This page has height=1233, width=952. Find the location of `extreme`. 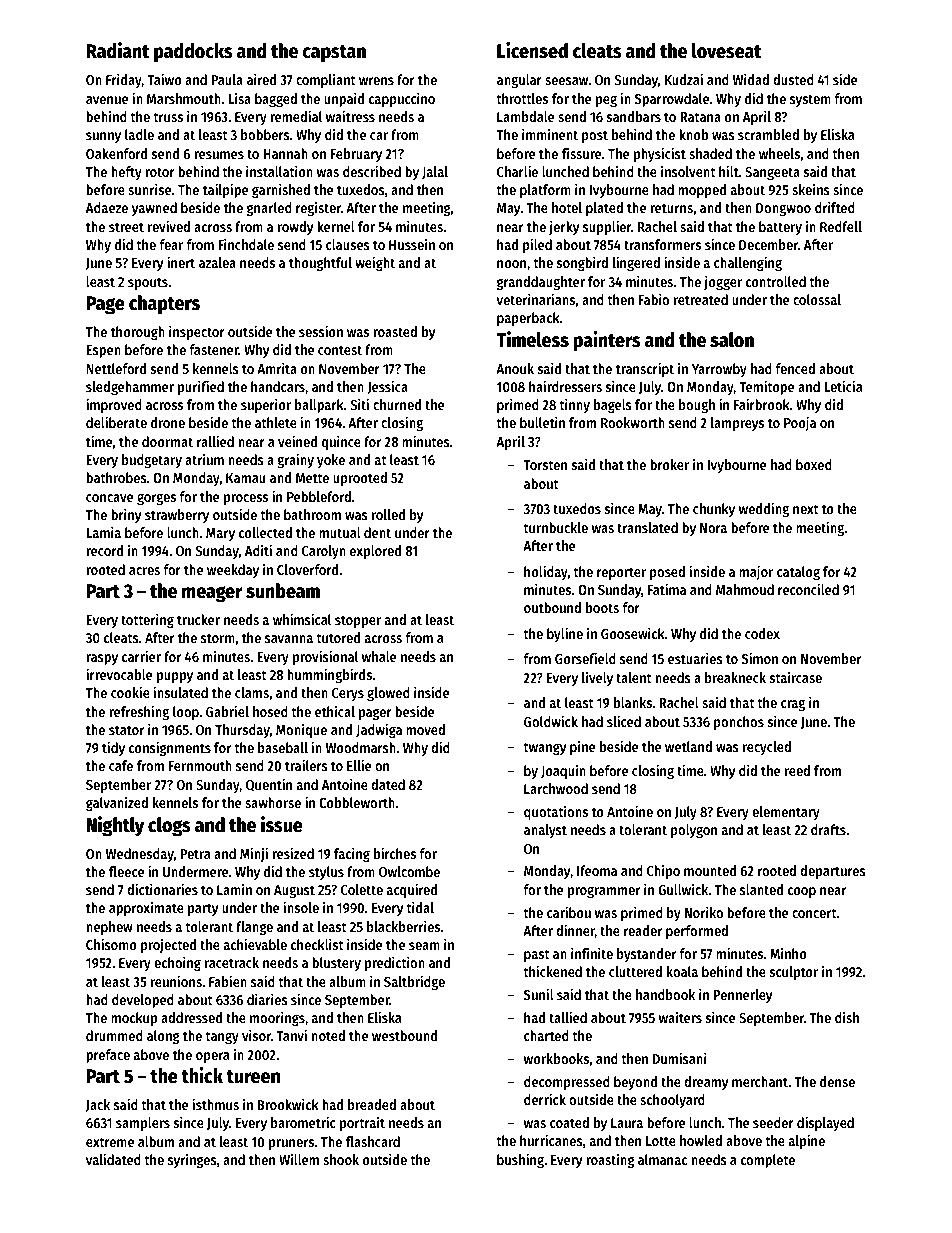

extreme is located at coordinates (110, 1142).
